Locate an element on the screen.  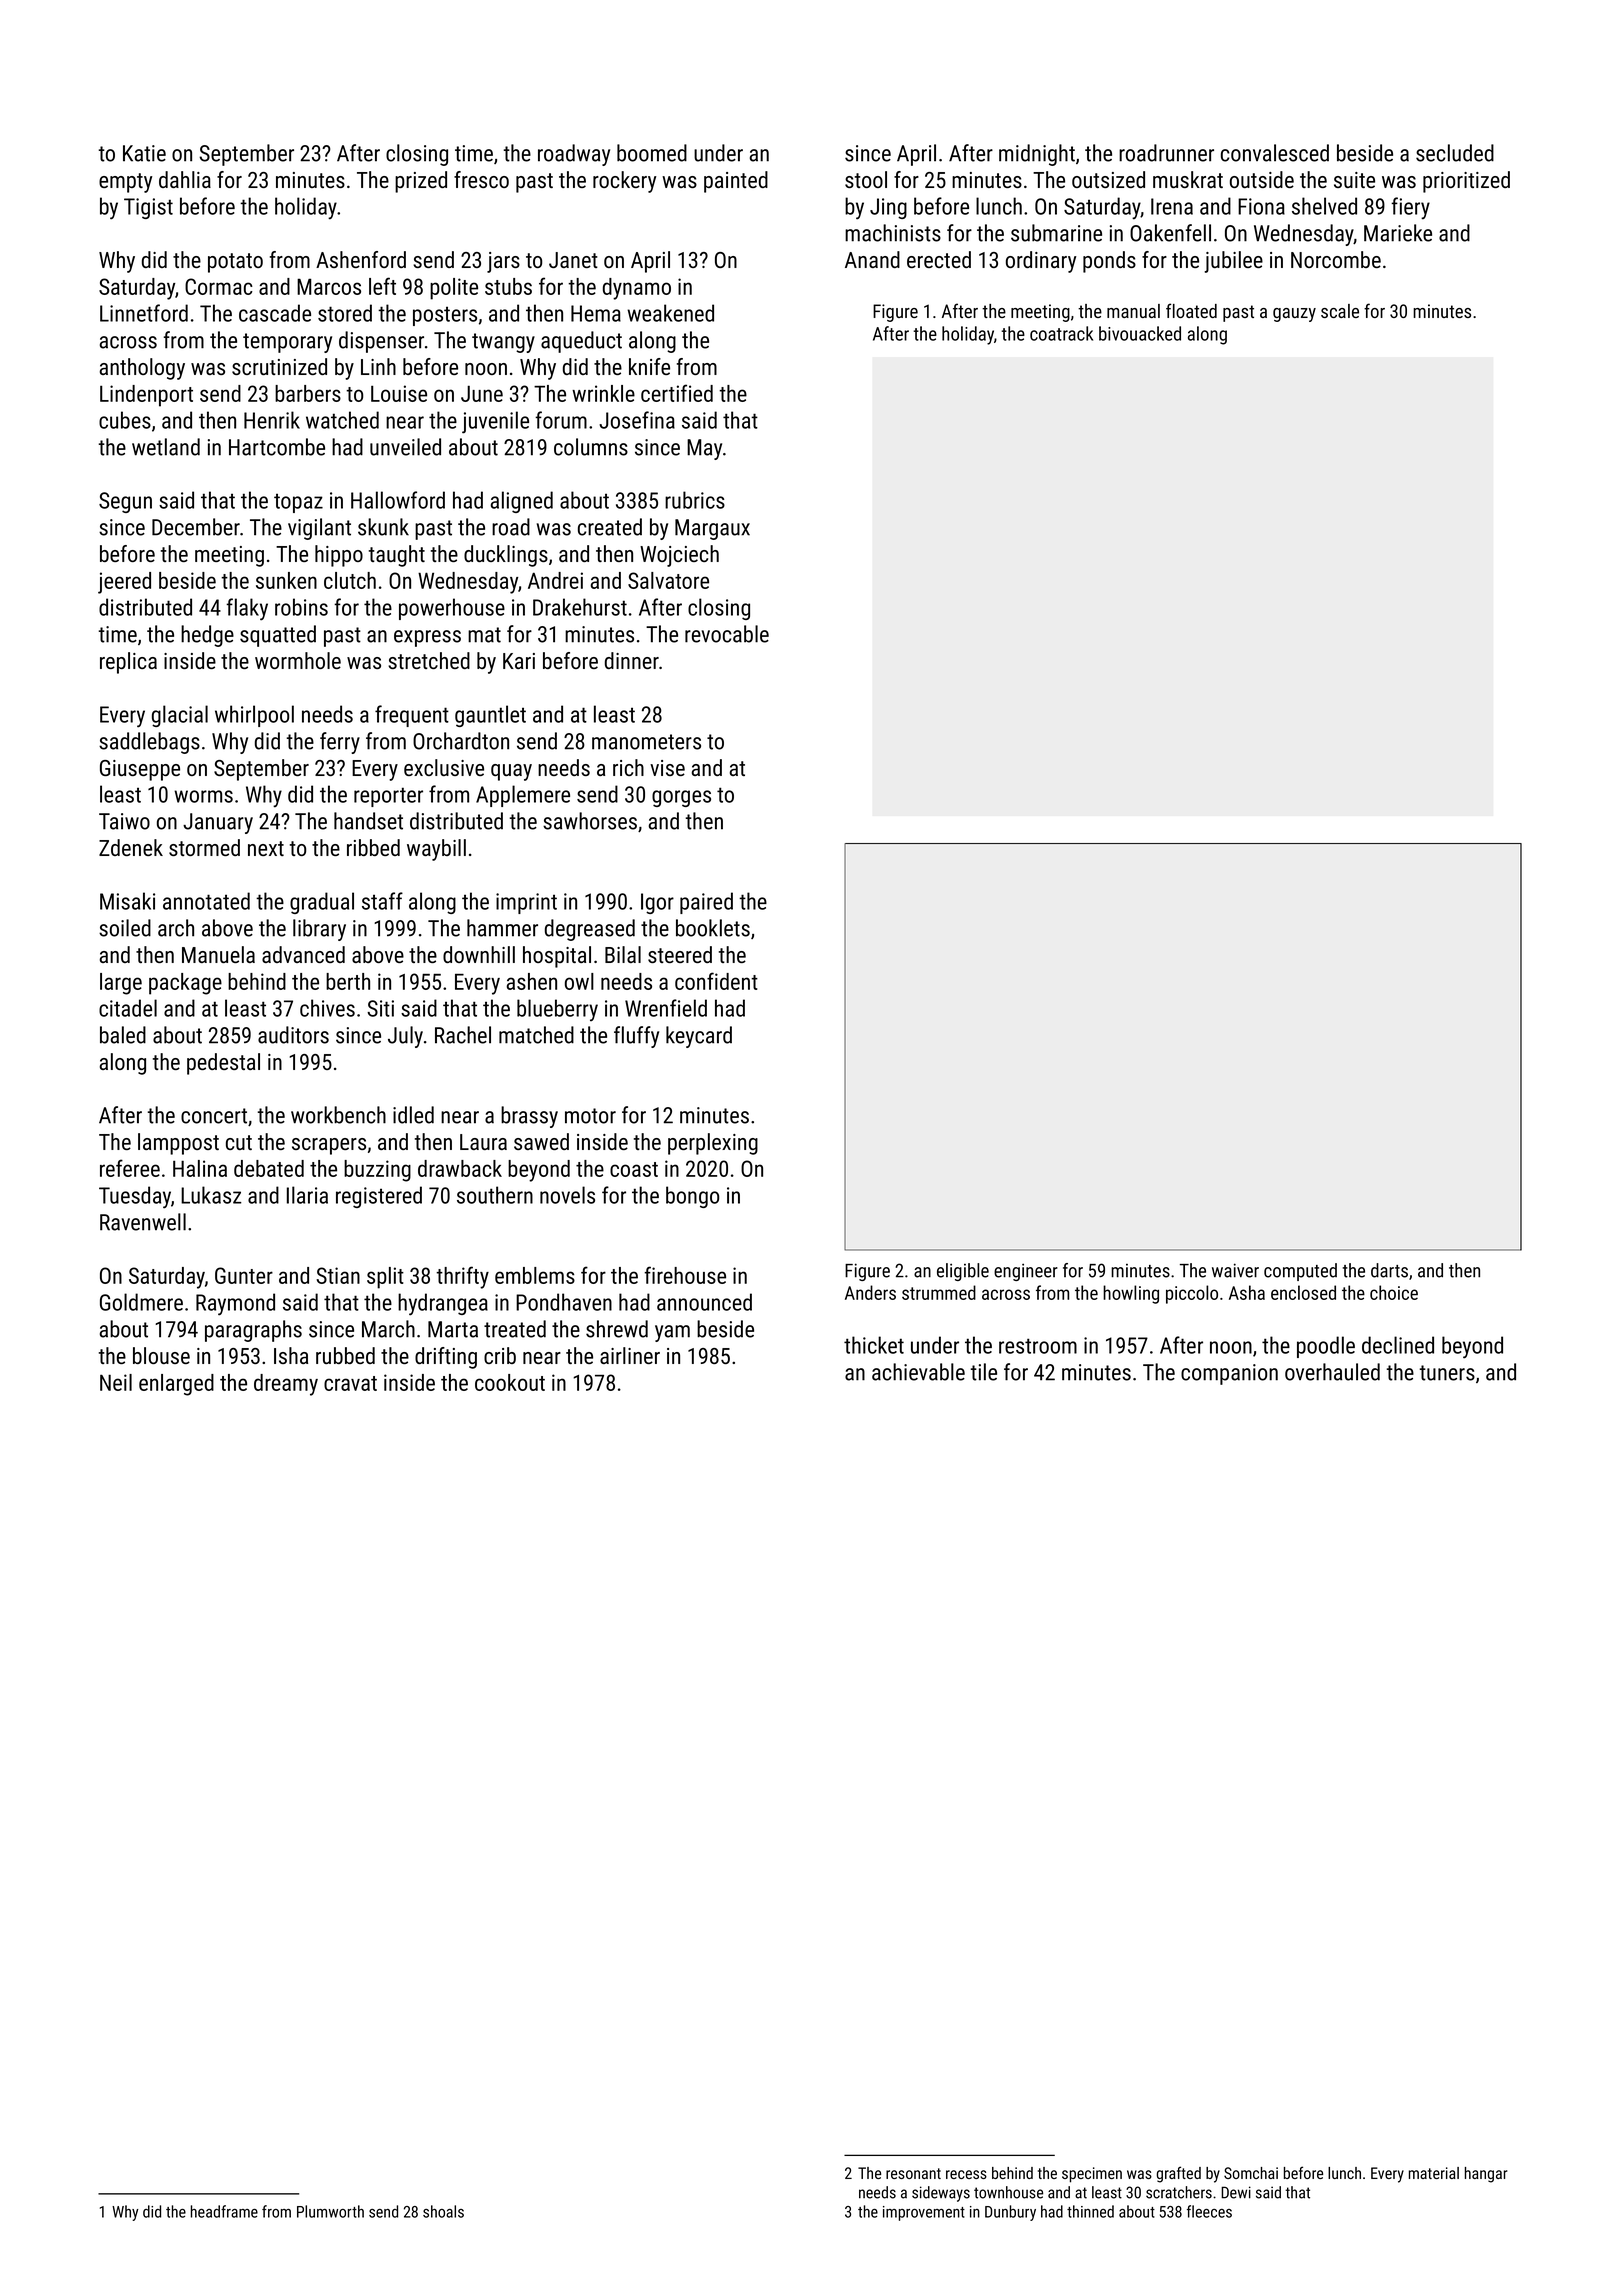
darts is located at coordinates (1389, 1270).
